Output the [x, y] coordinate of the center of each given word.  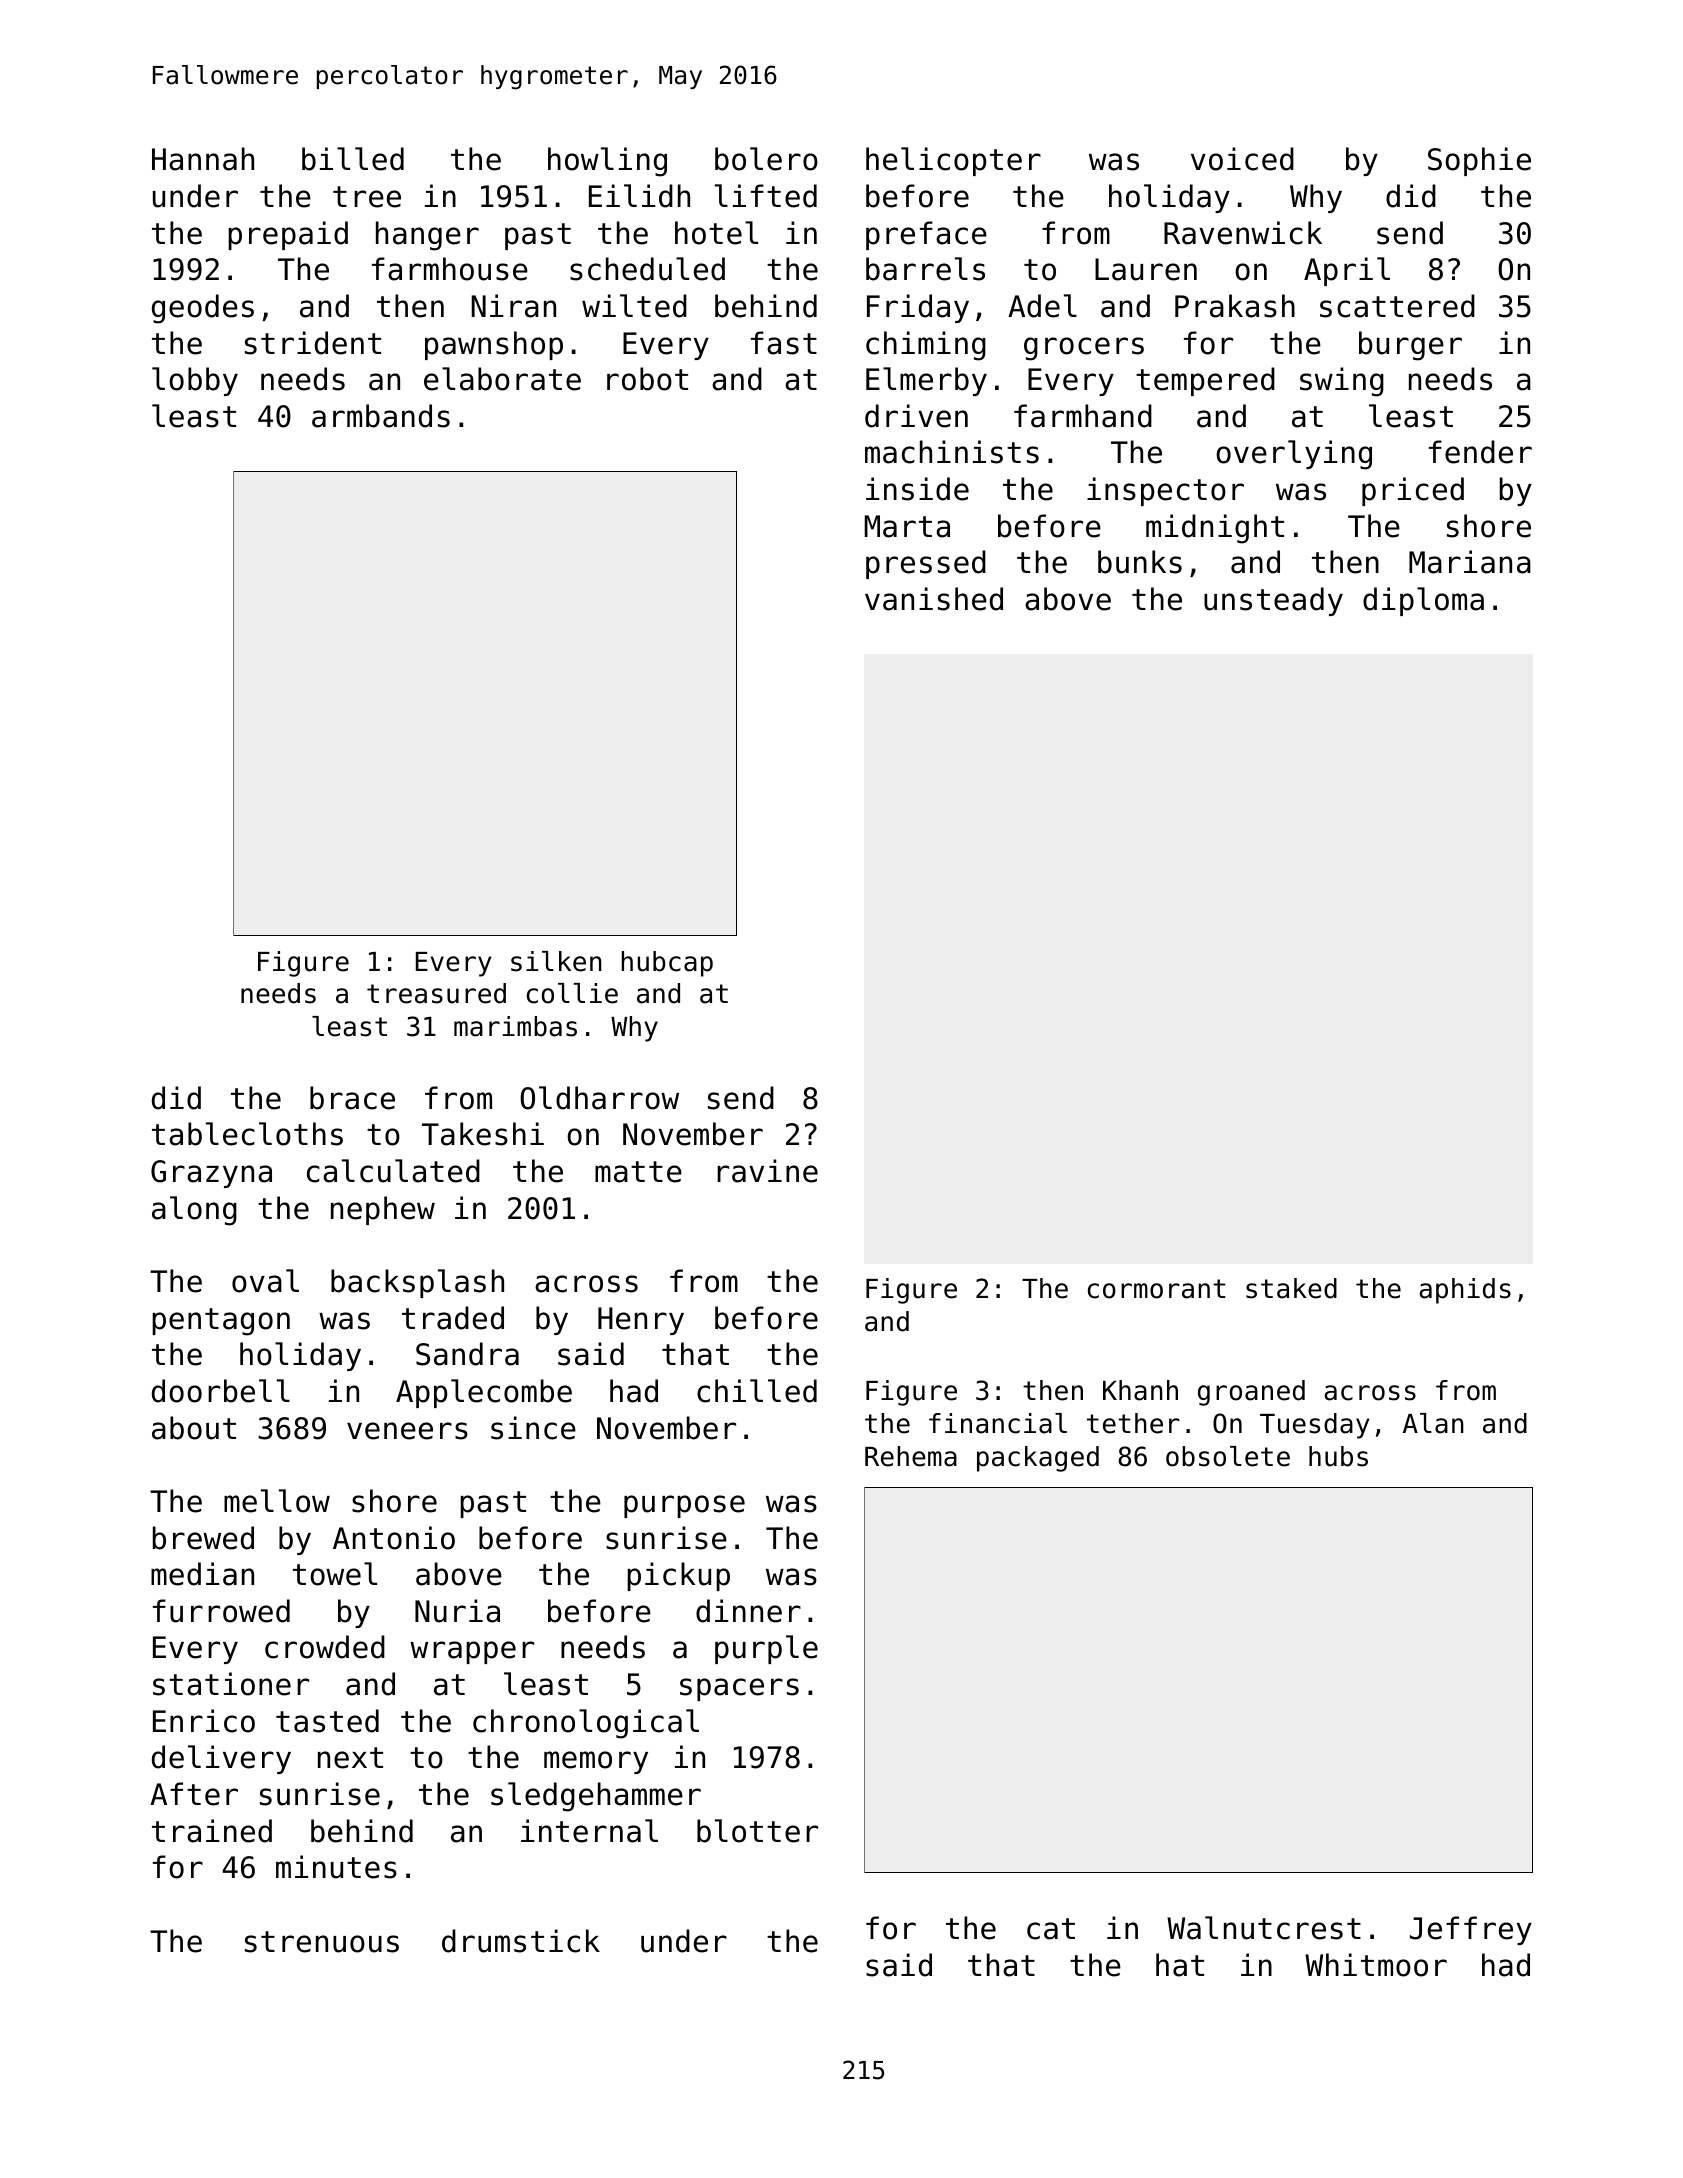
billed [353, 159]
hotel [716, 233]
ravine [767, 1171]
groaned [1251, 1393]
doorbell [221, 1391]
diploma [1423, 601]
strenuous [322, 1942]
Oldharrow [599, 1098]
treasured [436, 993]
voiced [1242, 159]
